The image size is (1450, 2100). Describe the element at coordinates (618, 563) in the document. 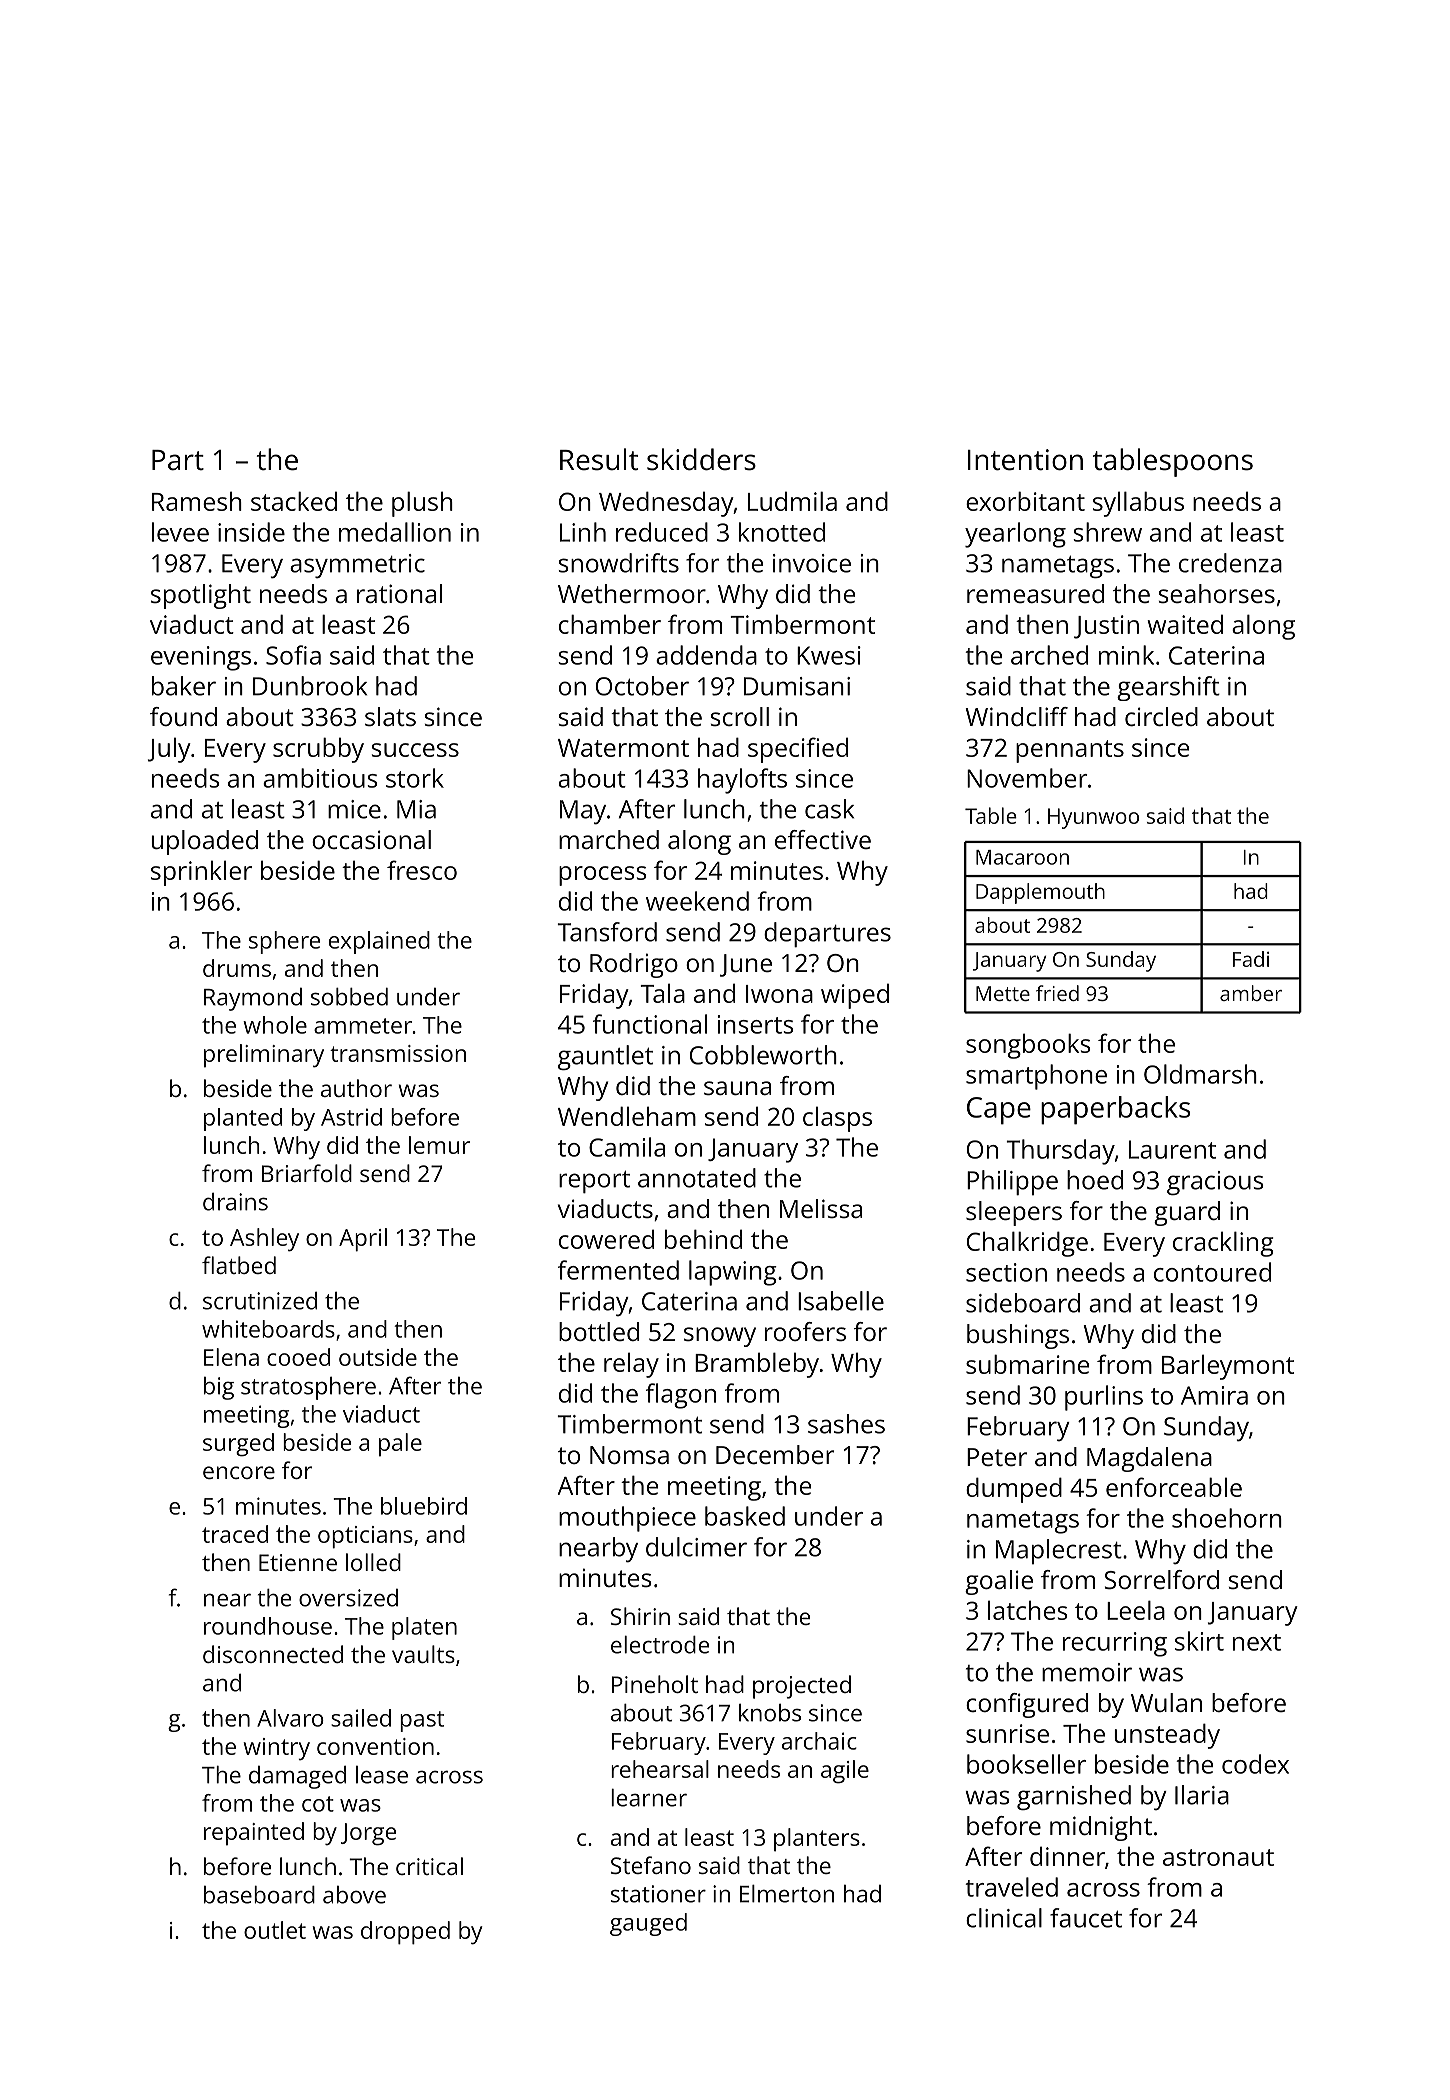

I see `snowdrifts` at that location.
